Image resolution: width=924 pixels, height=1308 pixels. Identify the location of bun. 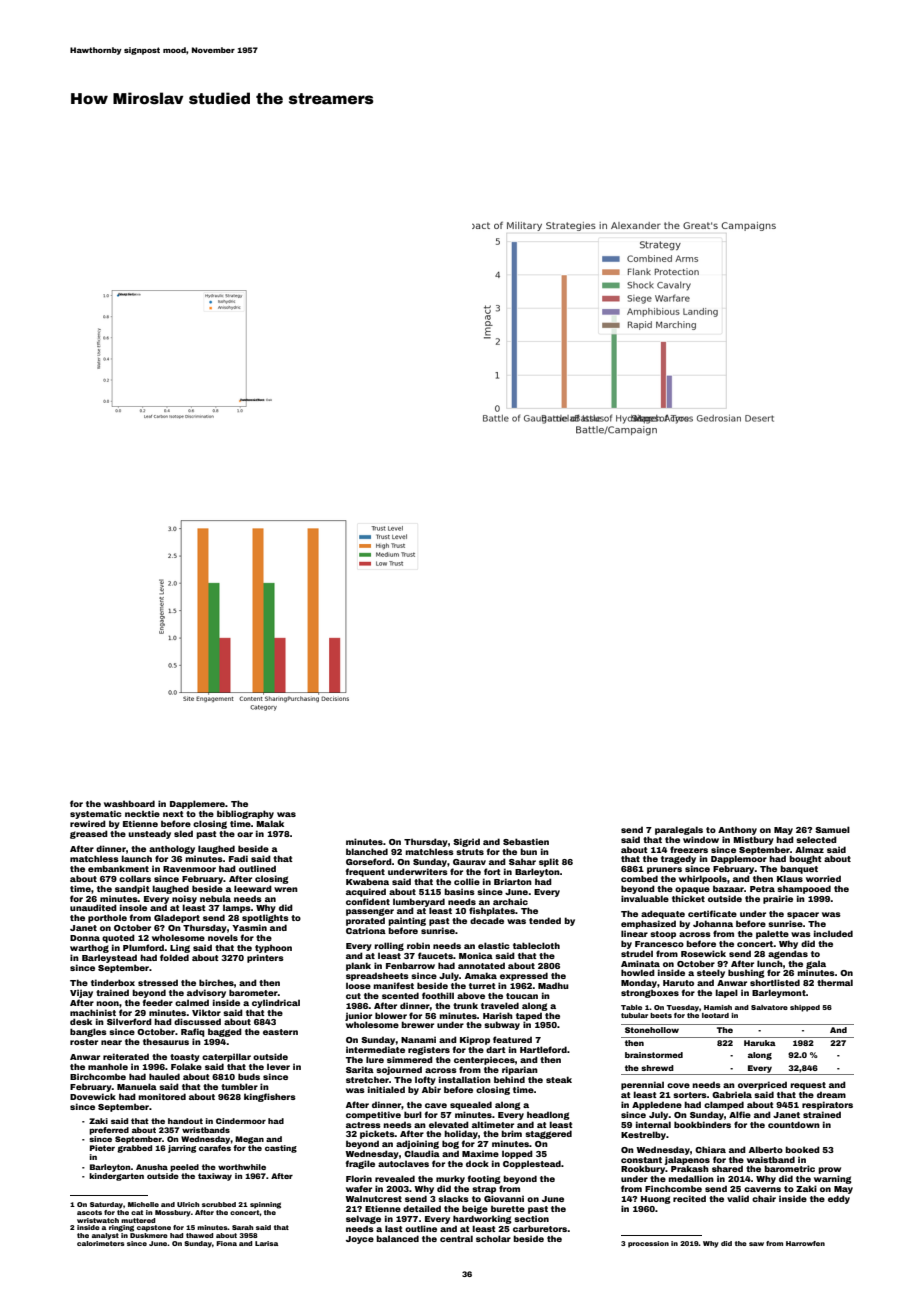
(528, 851).
